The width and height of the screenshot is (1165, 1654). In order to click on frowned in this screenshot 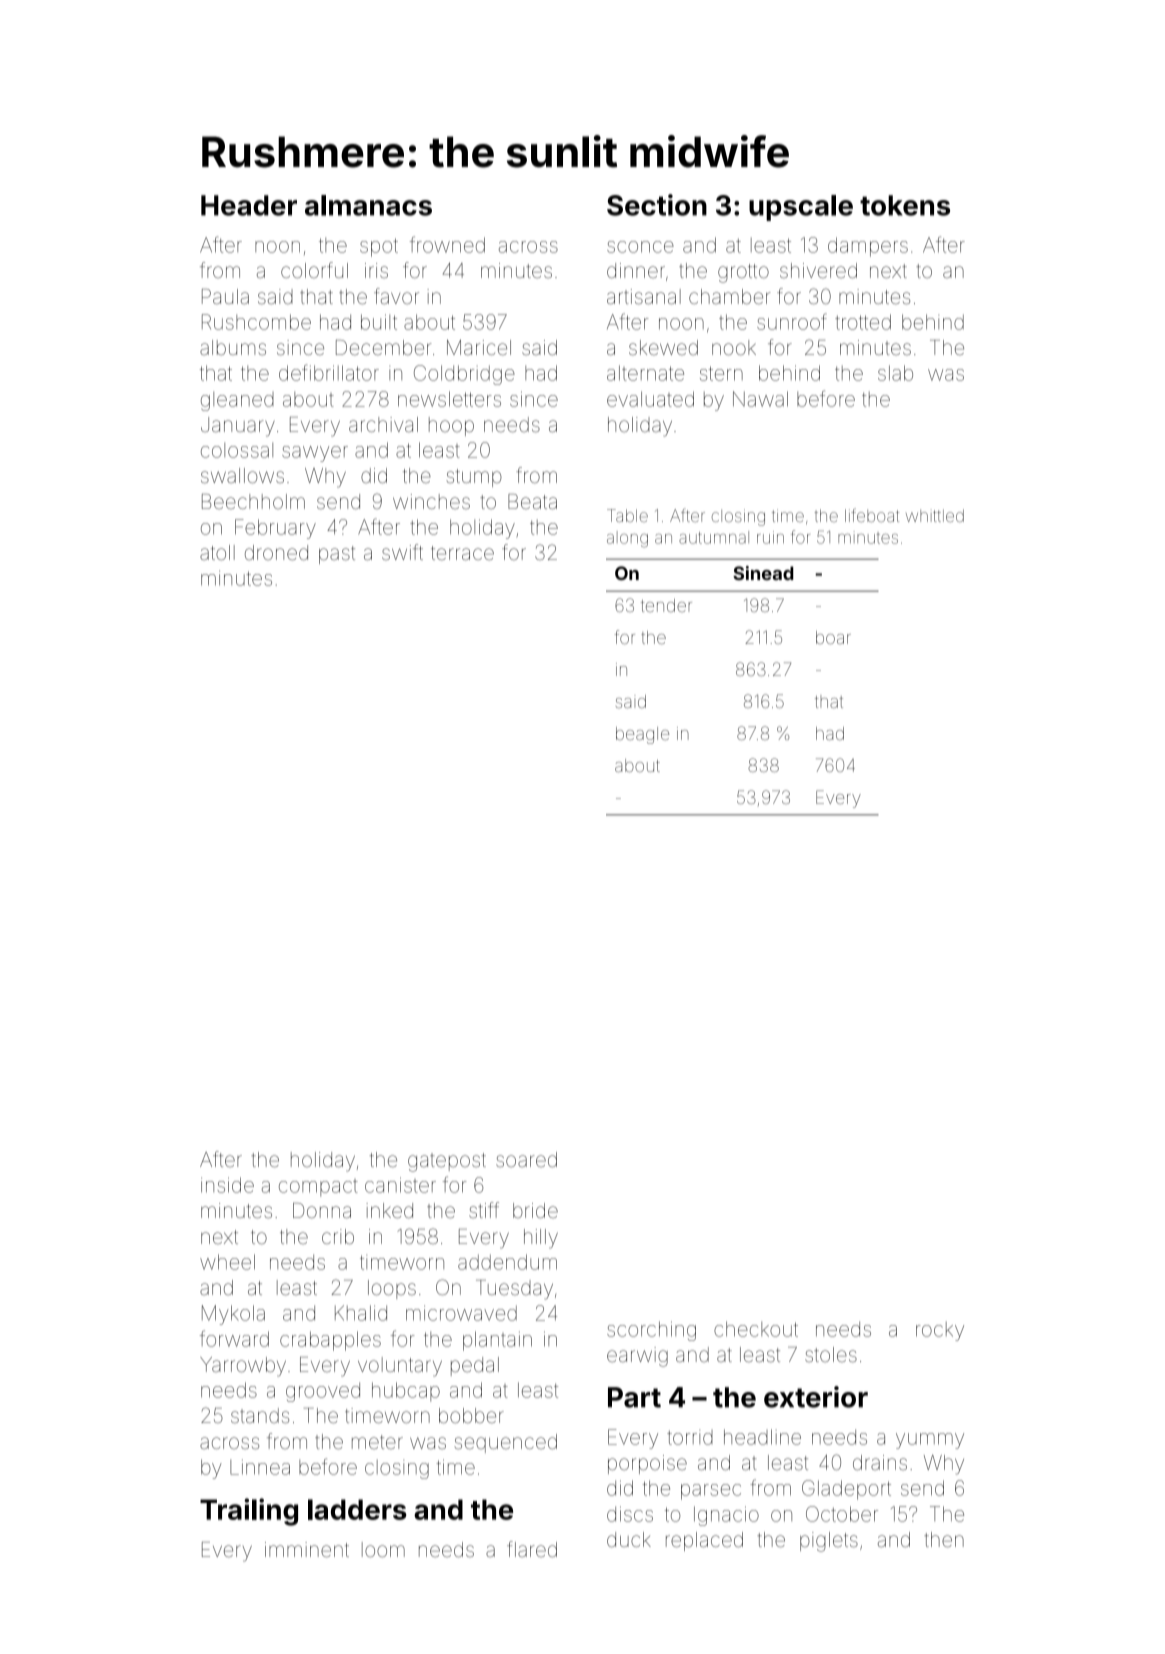, I will do `click(447, 244)`.
